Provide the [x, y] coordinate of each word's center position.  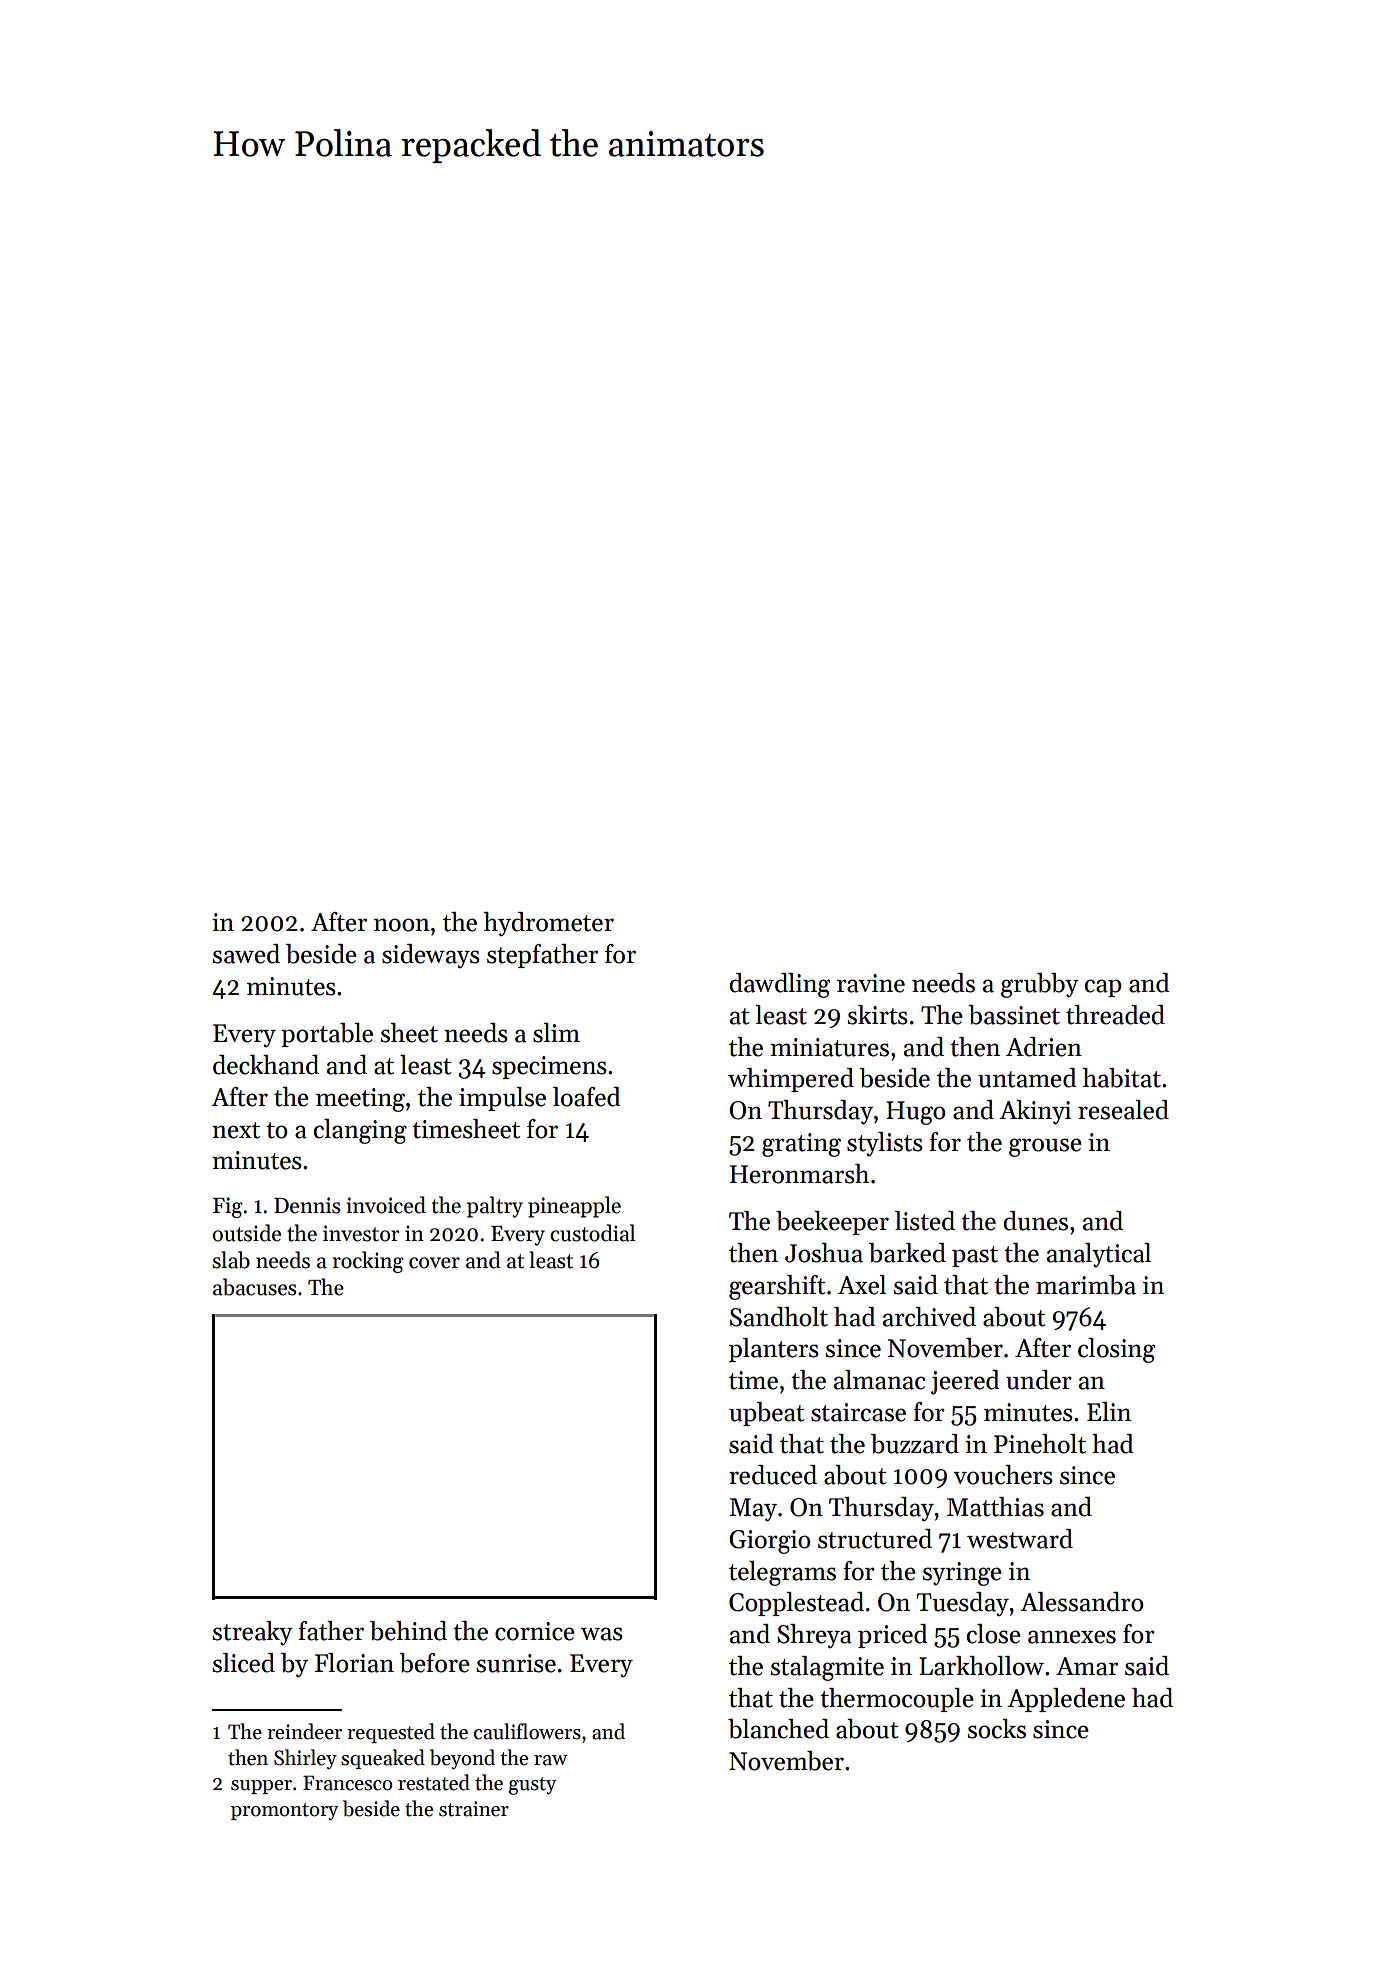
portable [327, 1035]
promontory [284, 1811]
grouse [1045, 1147]
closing [1116, 1350]
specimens [549, 1067]
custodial [592, 1233]
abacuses [255, 1287]
